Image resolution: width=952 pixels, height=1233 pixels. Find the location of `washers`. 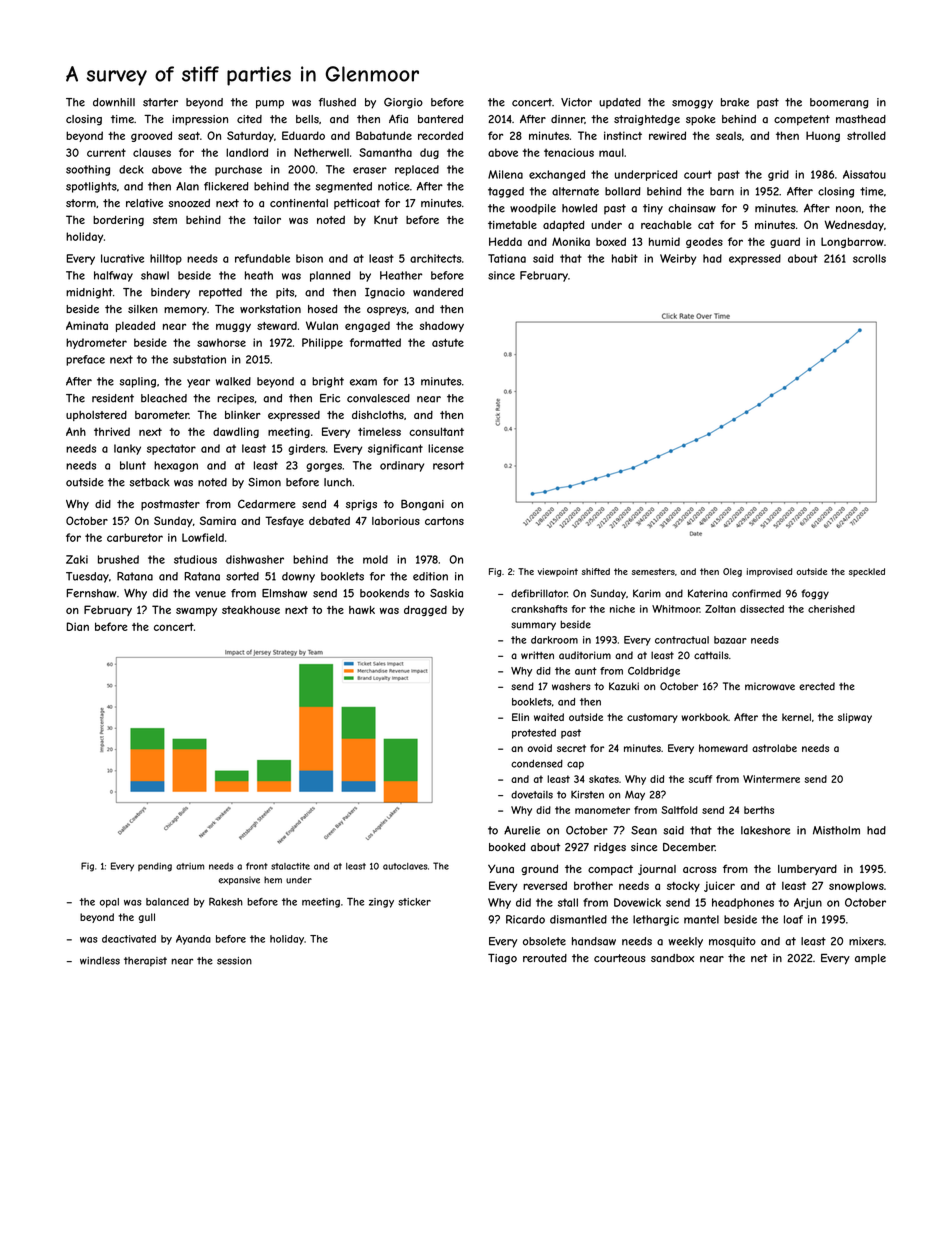

washers is located at coordinates (571, 686).
